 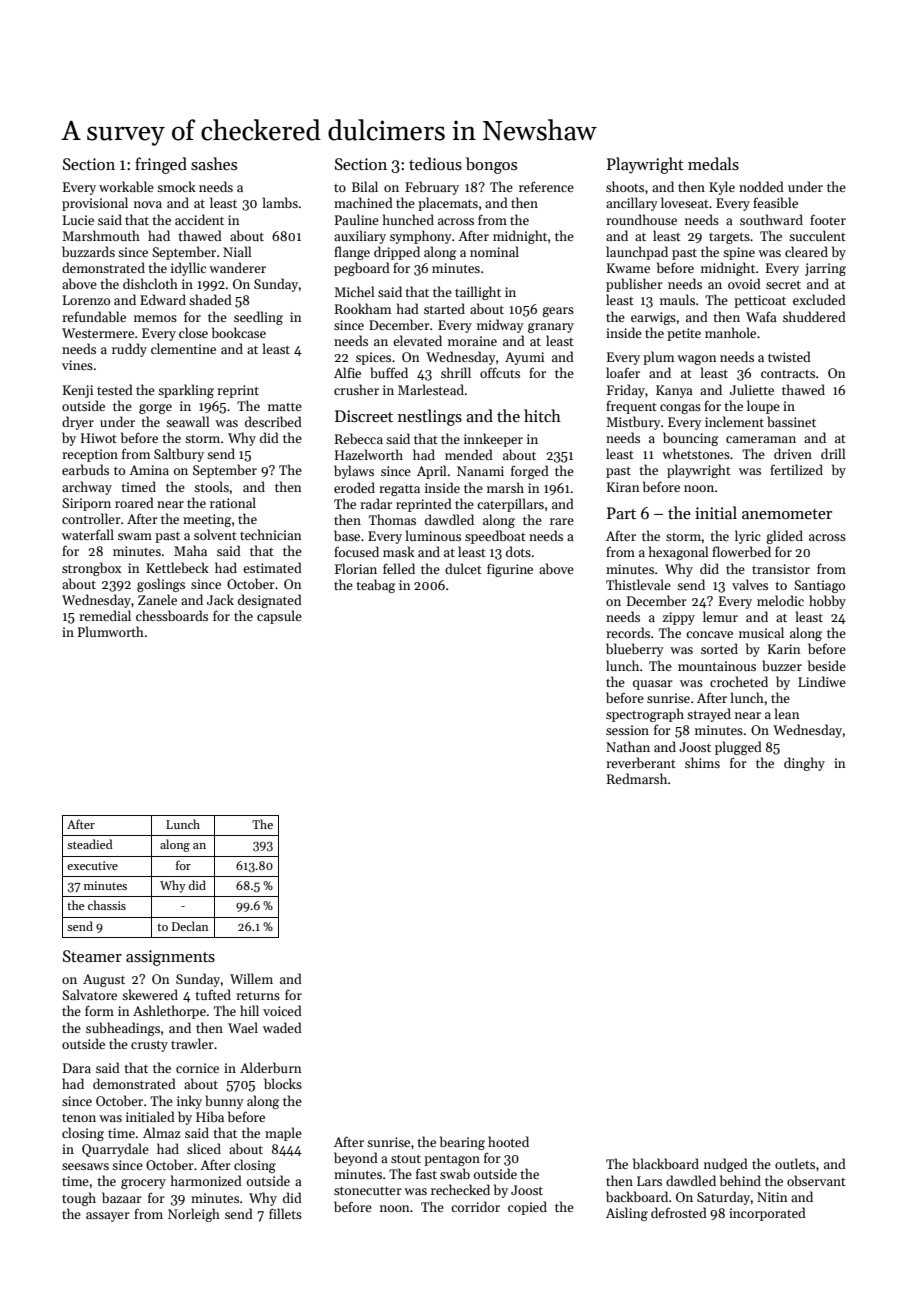 What do you see at coordinates (833, 453) in the screenshot?
I see `drill` at bounding box center [833, 453].
